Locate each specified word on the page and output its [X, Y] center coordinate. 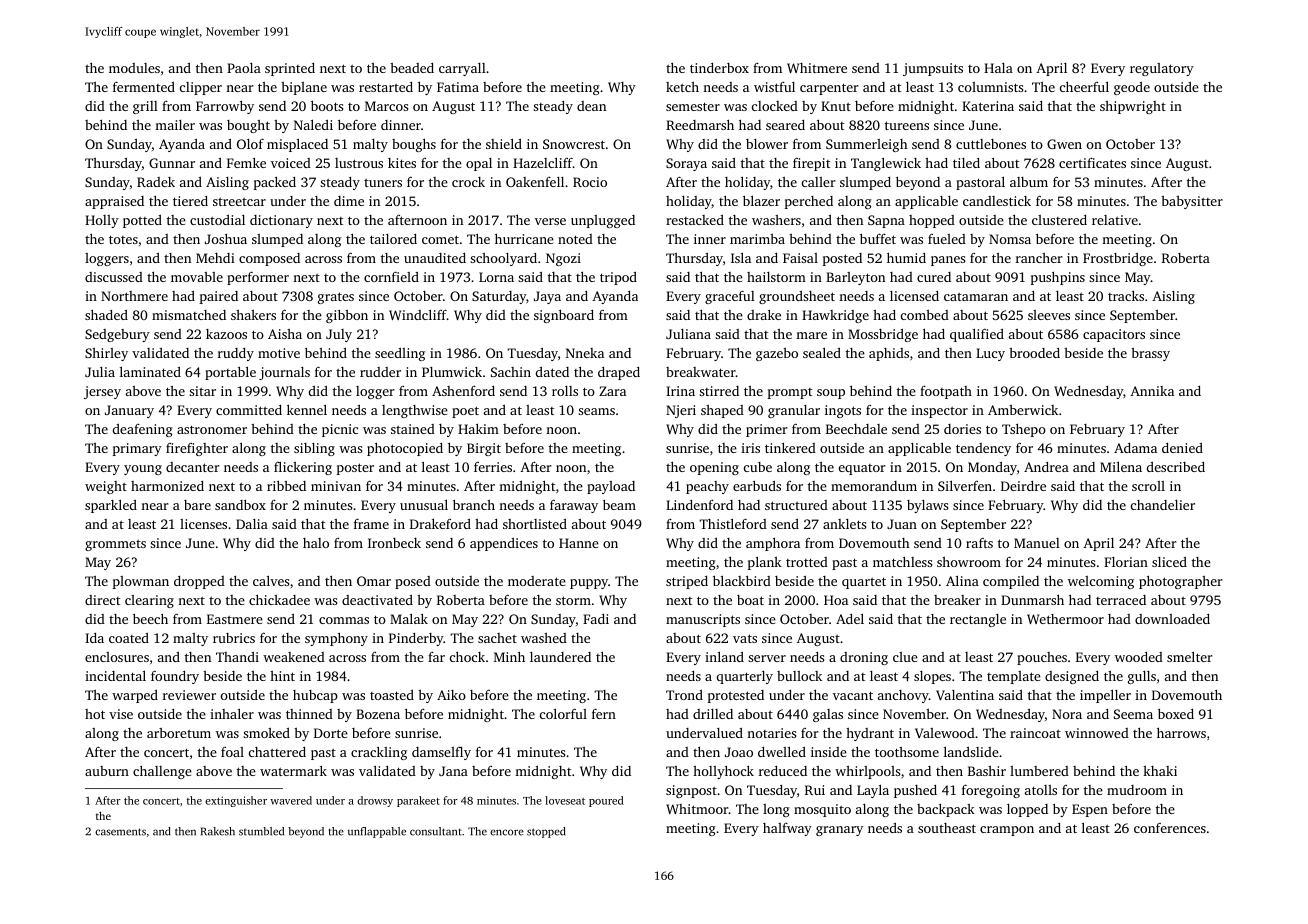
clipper [201, 88]
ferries [493, 466]
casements [120, 832]
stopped [546, 832]
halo [316, 543]
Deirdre [1023, 486]
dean [591, 106]
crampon [1007, 831]
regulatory [1162, 69]
